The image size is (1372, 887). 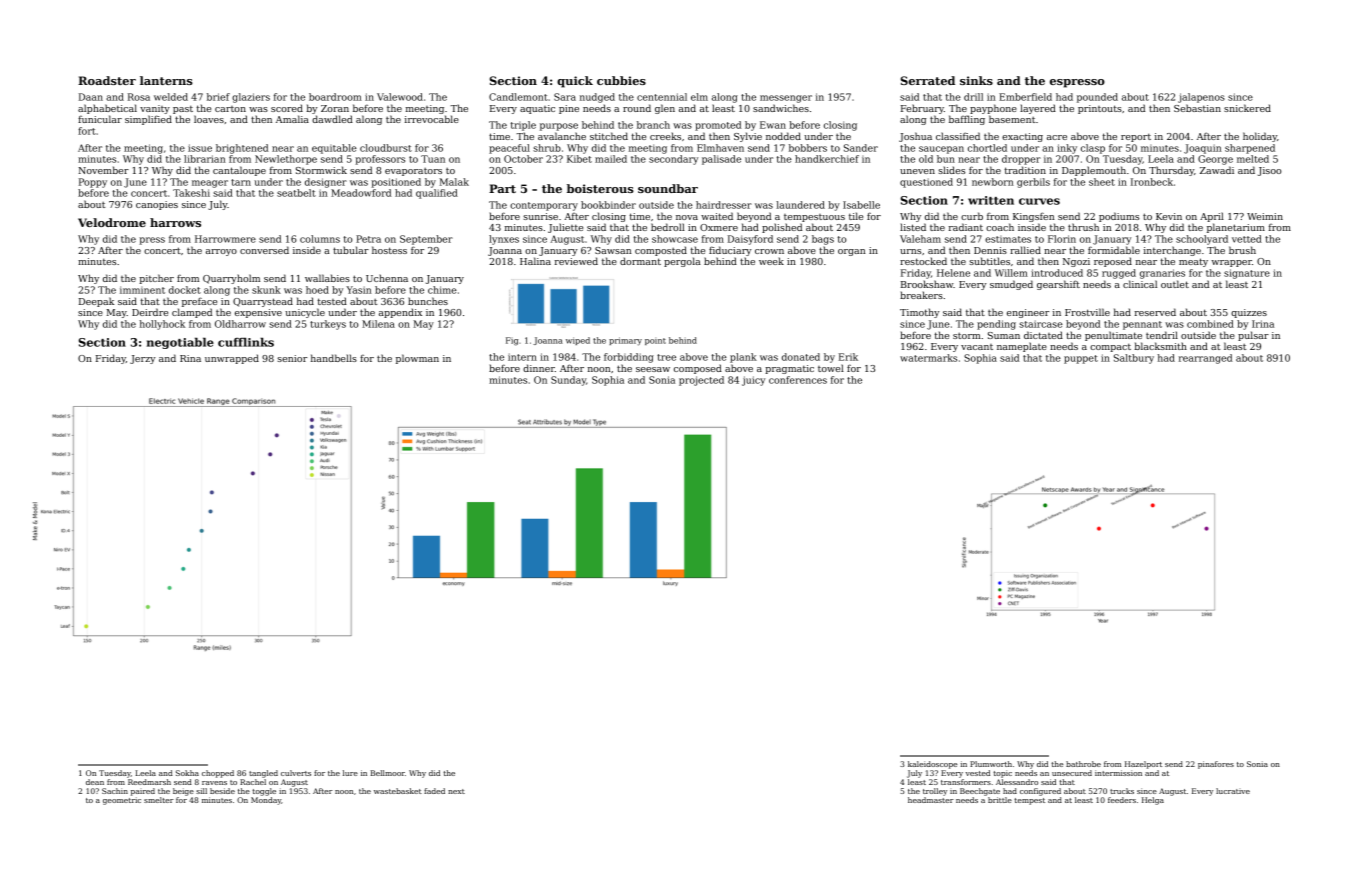 What do you see at coordinates (350, 773) in the document?
I see `lure` at bounding box center [350, 773].
